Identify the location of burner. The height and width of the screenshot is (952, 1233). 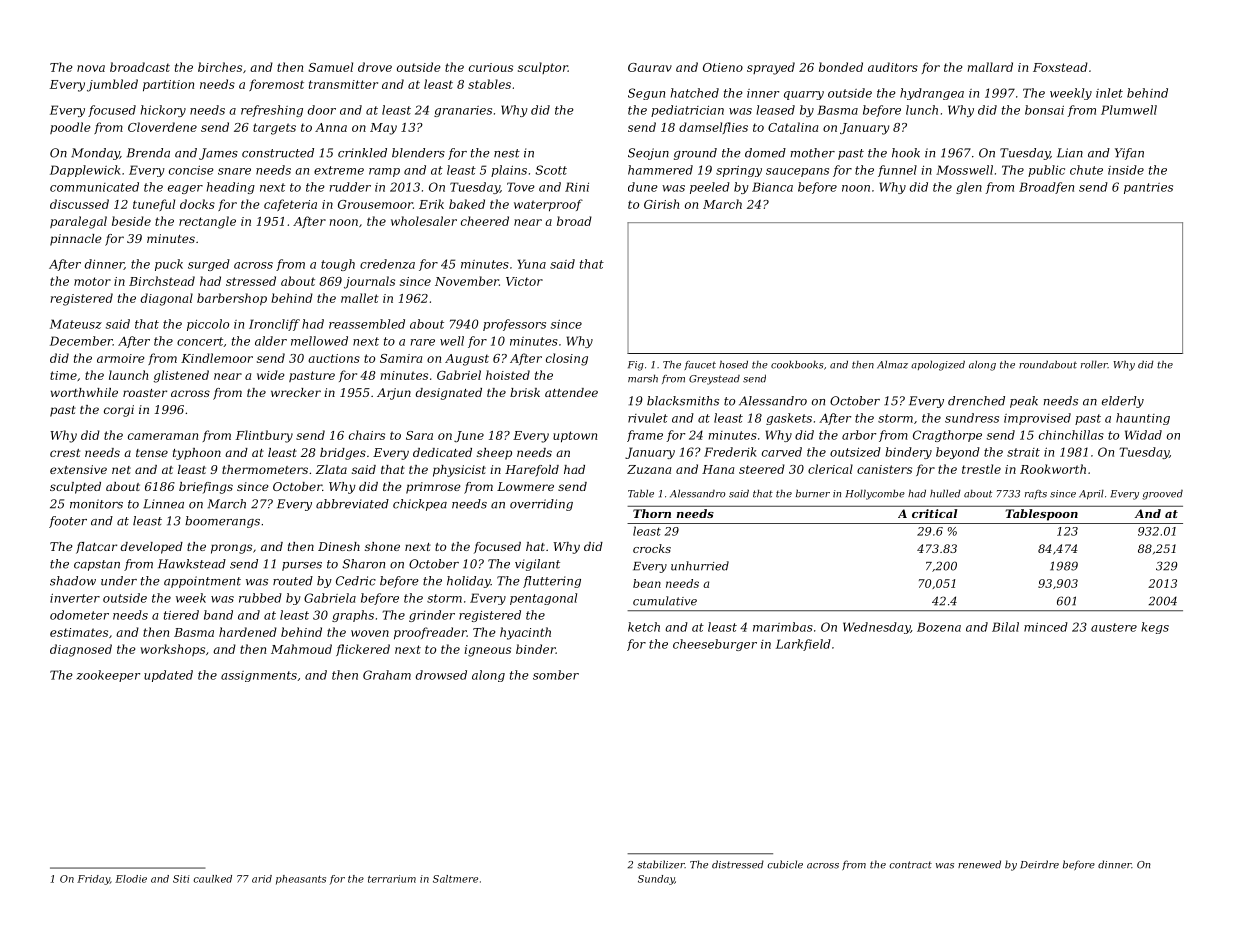
(813, 494).
